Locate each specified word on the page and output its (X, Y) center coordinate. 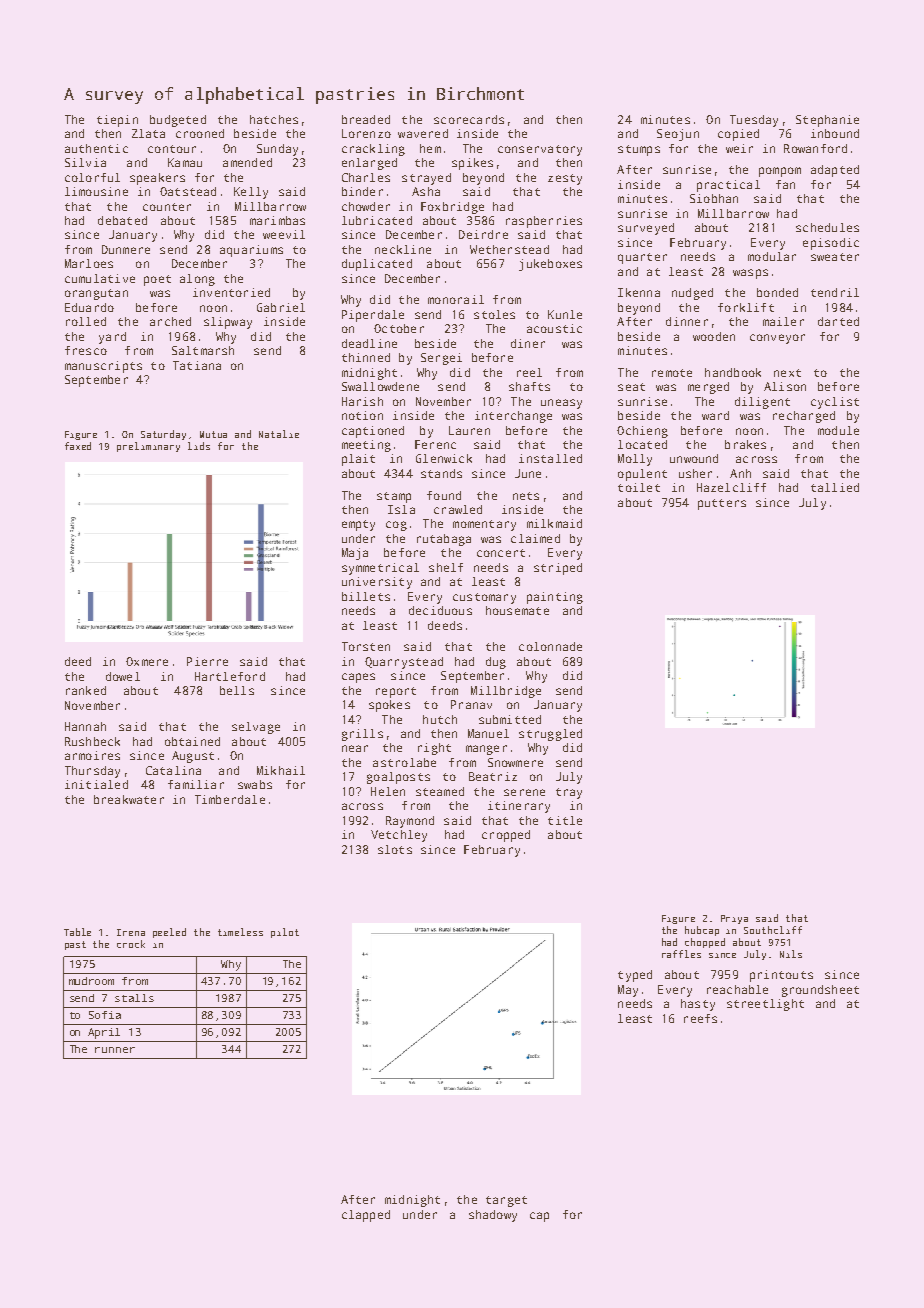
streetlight (765, 1005)
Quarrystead (404, 663)
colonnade (550, 646)
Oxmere (147, 661)
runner (115, 1050)
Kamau (185, 162)
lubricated (377, 220)
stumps (639, 150)
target (506, 1201)
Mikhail (281, 770)
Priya (734, 919)
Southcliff (773, 930)
